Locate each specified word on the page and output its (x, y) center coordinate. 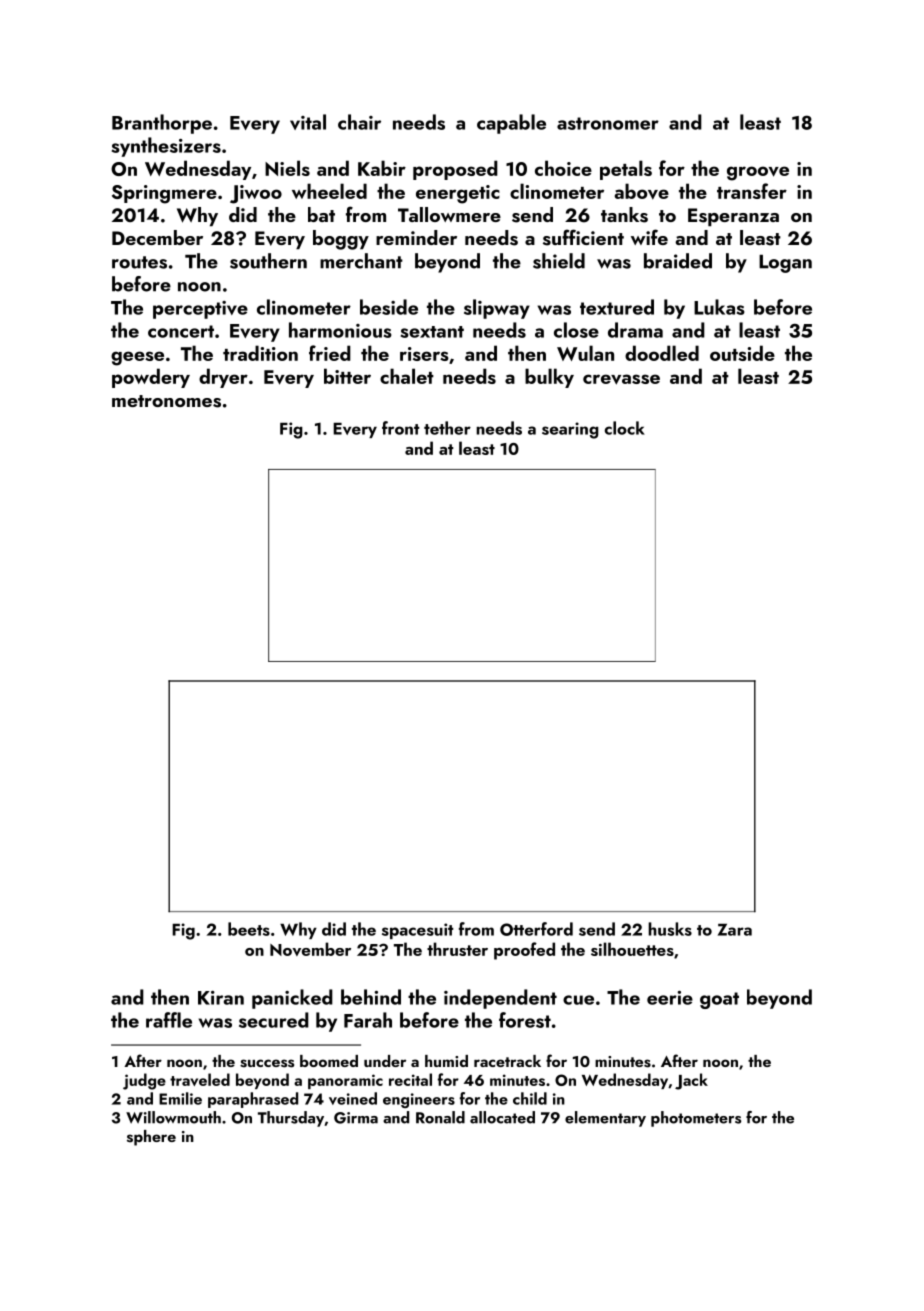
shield (559, 261)
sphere (151, 1138)
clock (625, 428)
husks (670, 929)
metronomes (166, 401)
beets (249, 929)
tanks (624, 215)
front (401, 428)
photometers (696, 1119)
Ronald (440, 1117)
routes (139, 262)
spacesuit (418, 931)
